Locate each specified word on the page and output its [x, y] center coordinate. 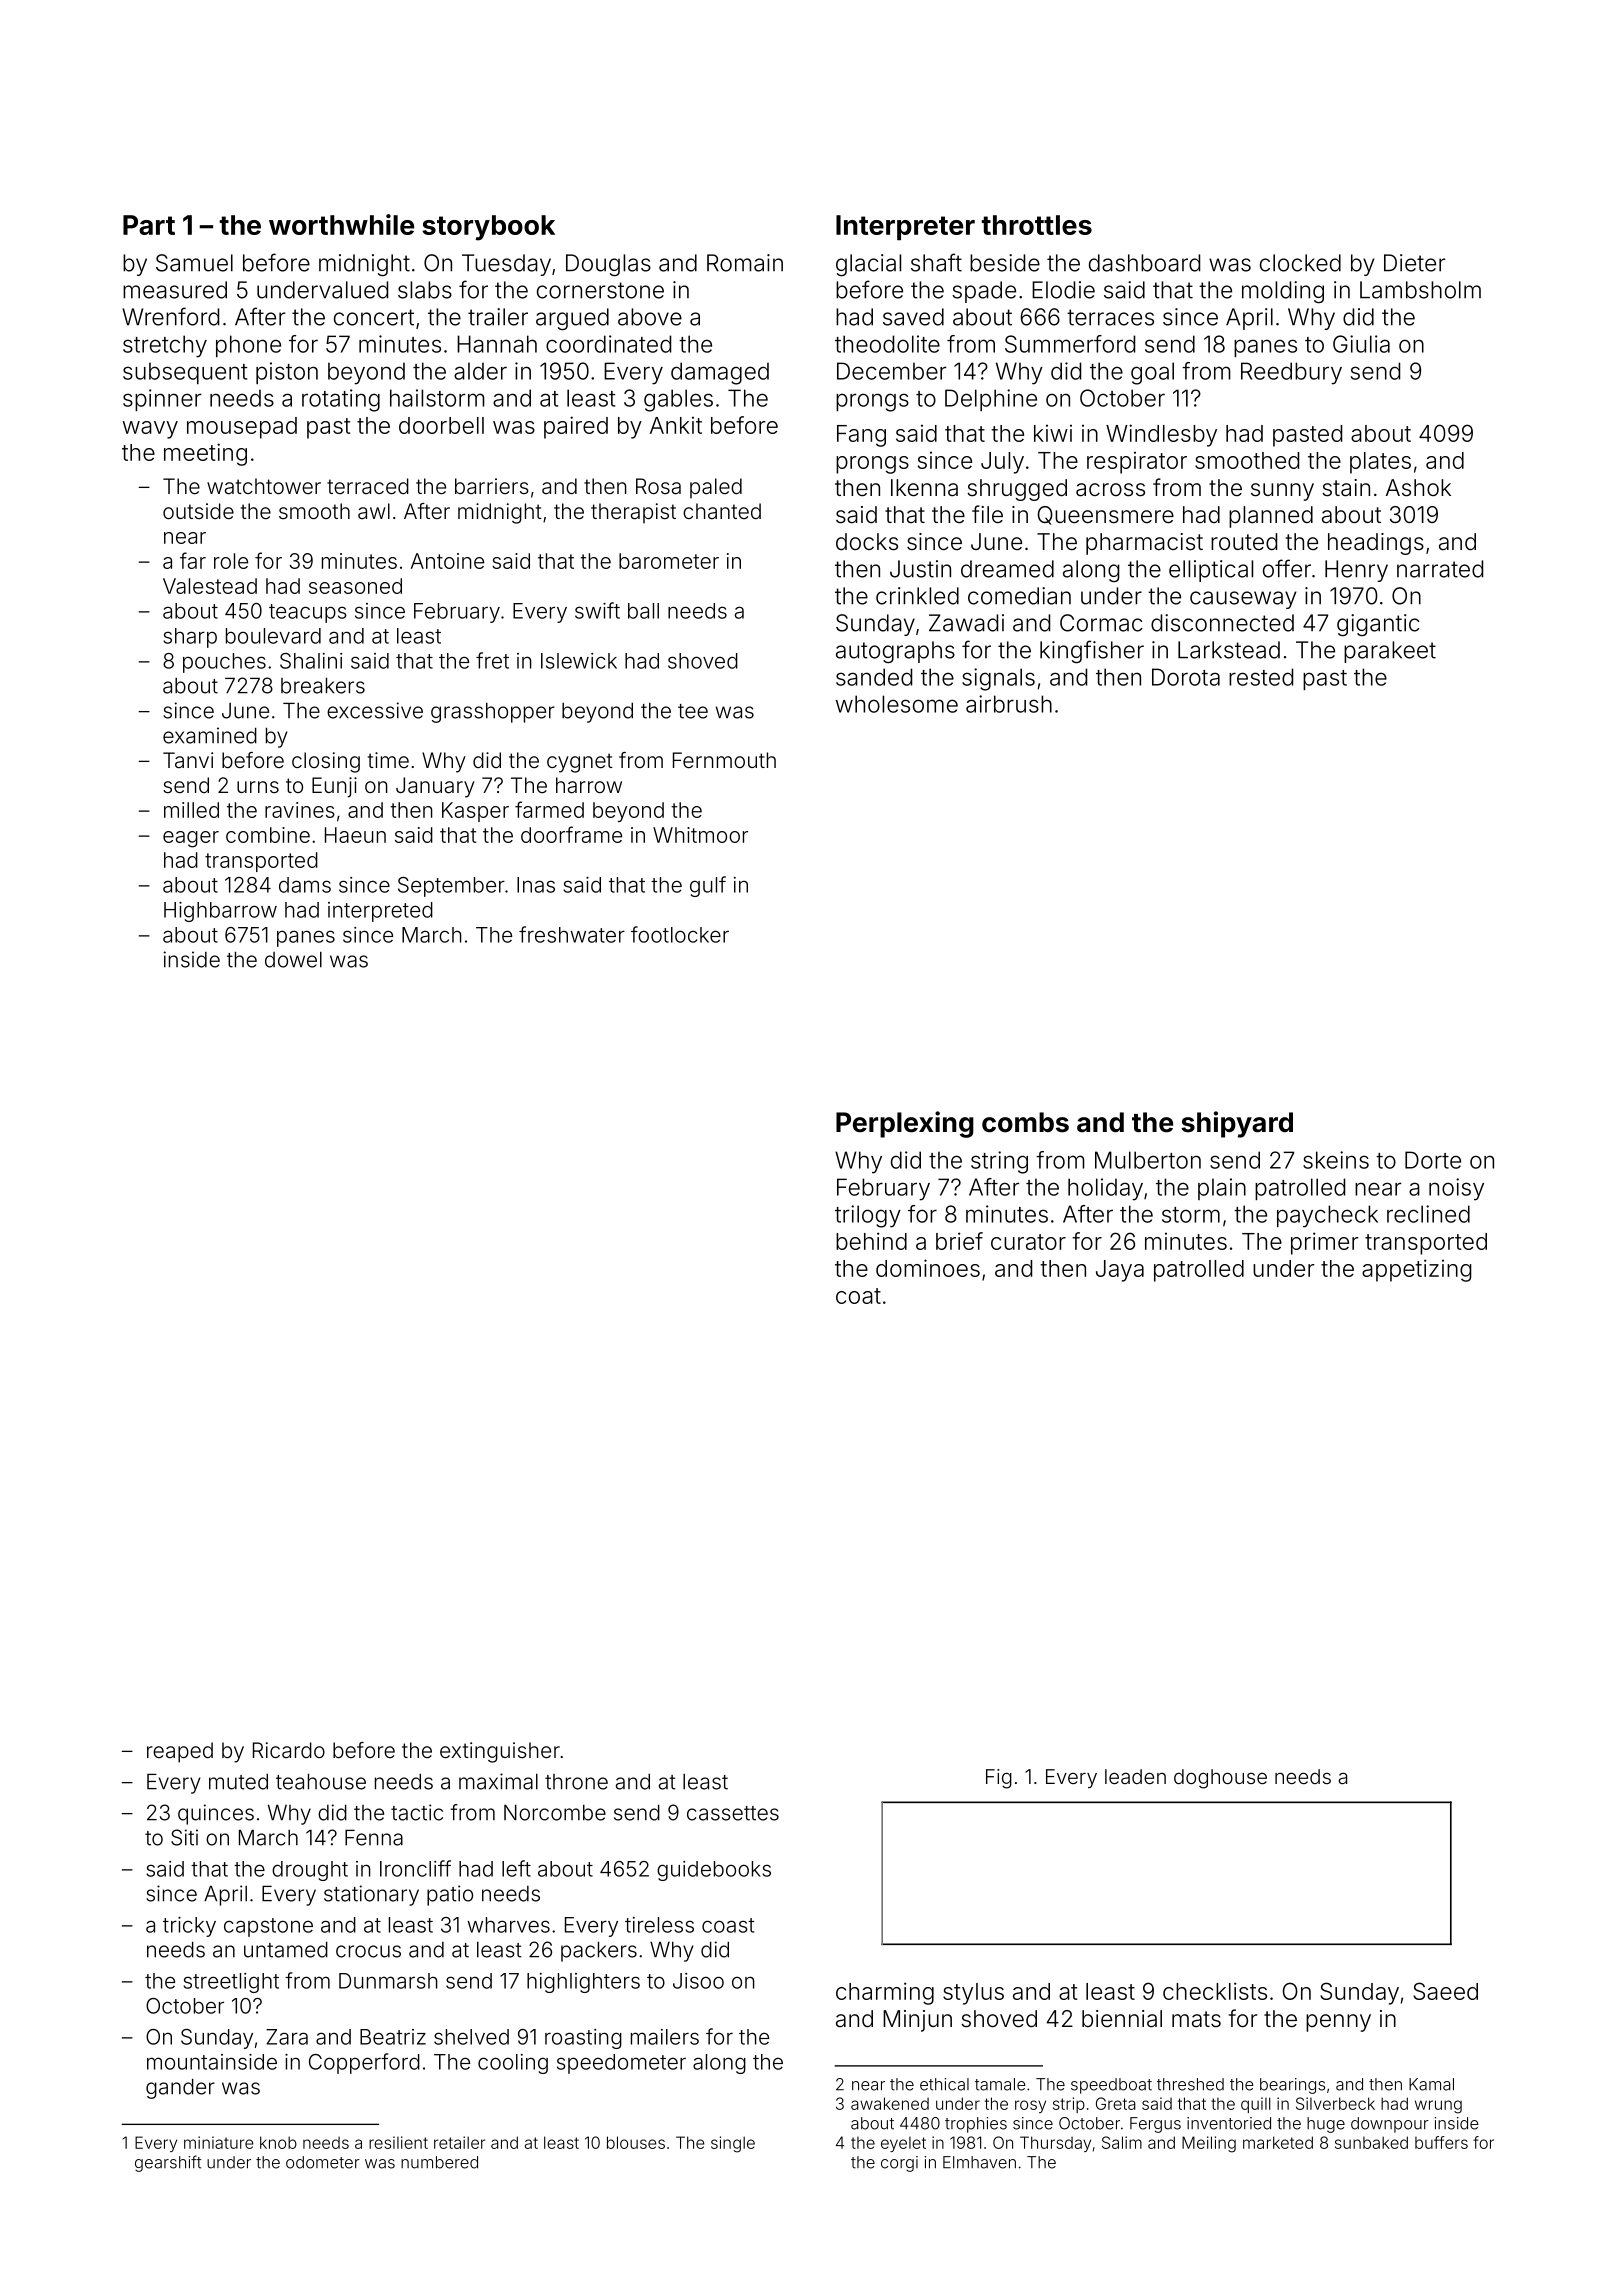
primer [1325, 1243]
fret [492, 660]
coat [858, 1296]
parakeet [1390, 652]
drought [310, 1871]
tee [693, 711]
